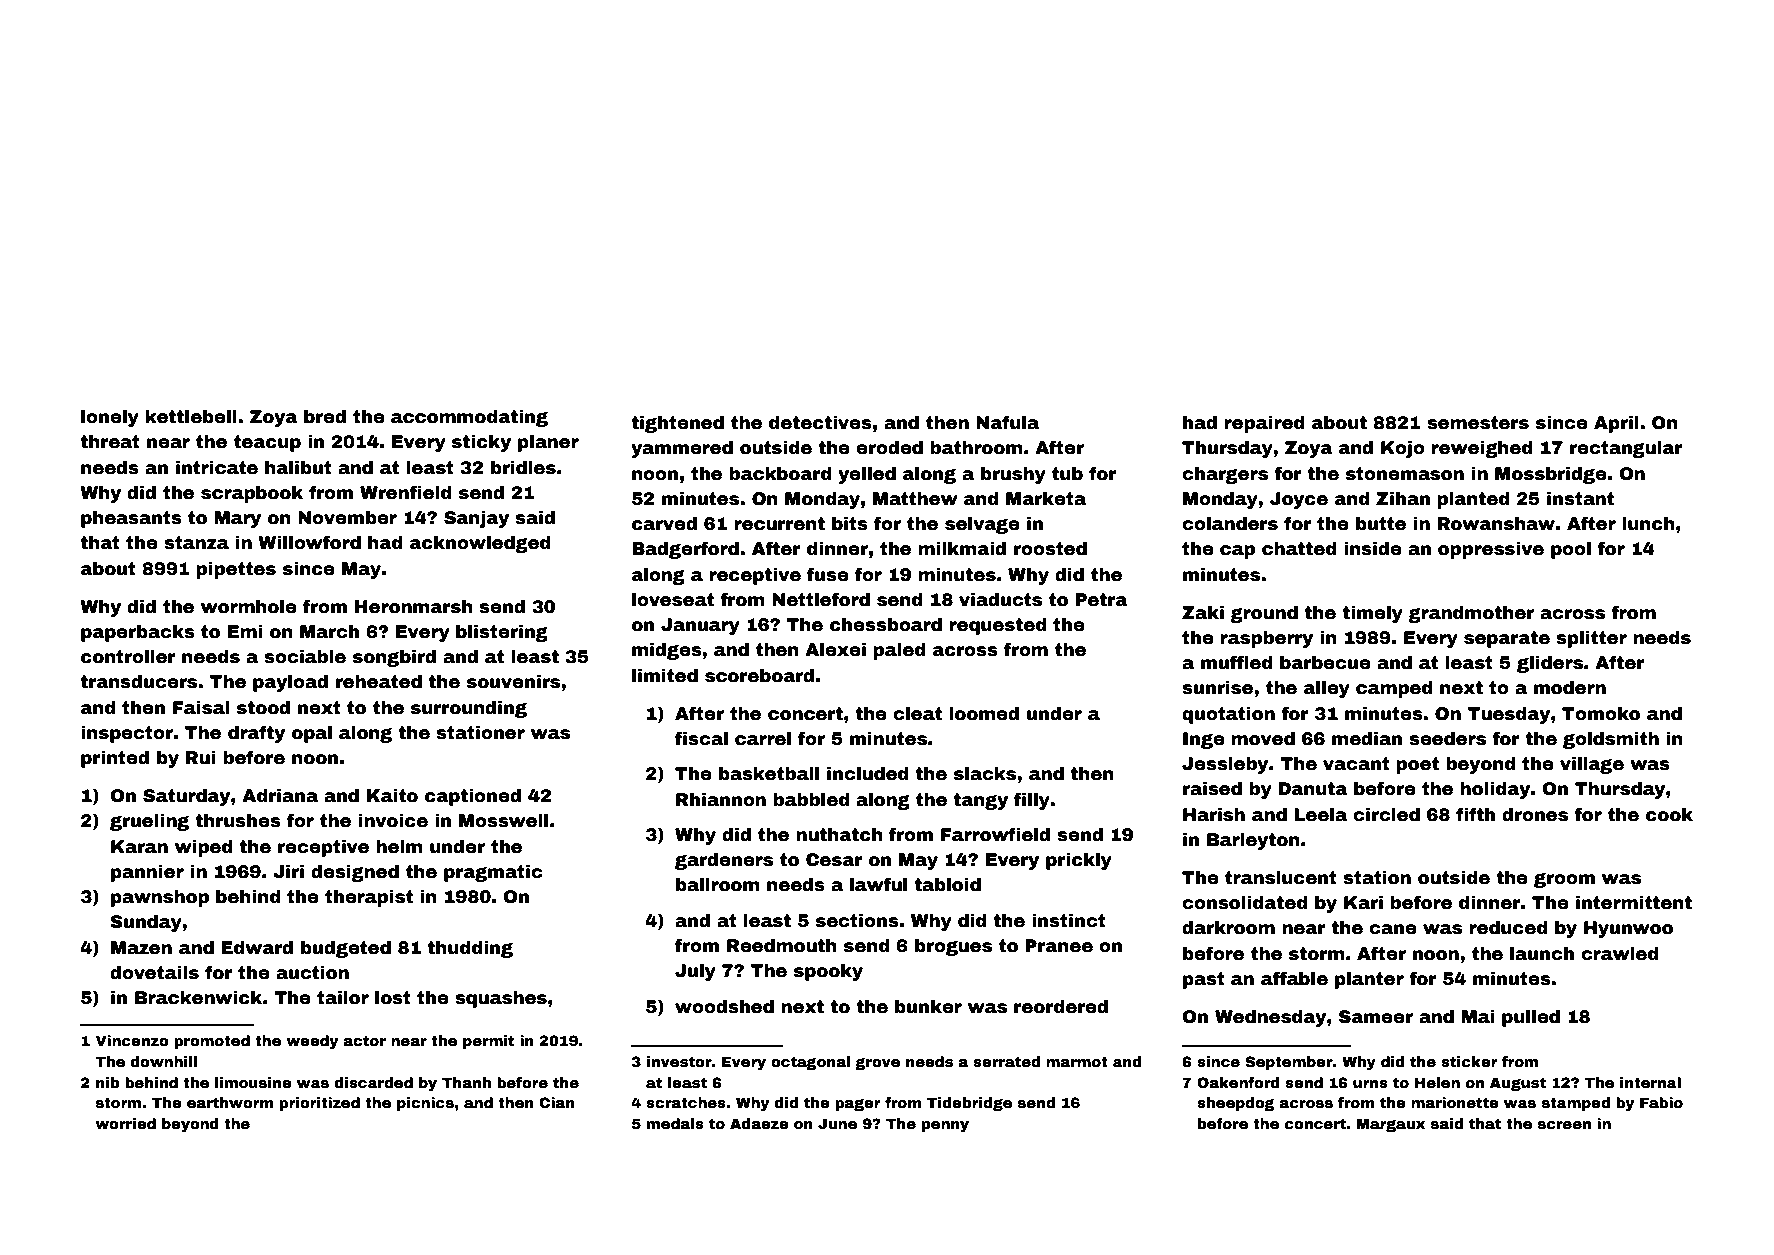  Describe the element at coordinates (682, 449) in the screenshot. I see `yammered` at that location.
